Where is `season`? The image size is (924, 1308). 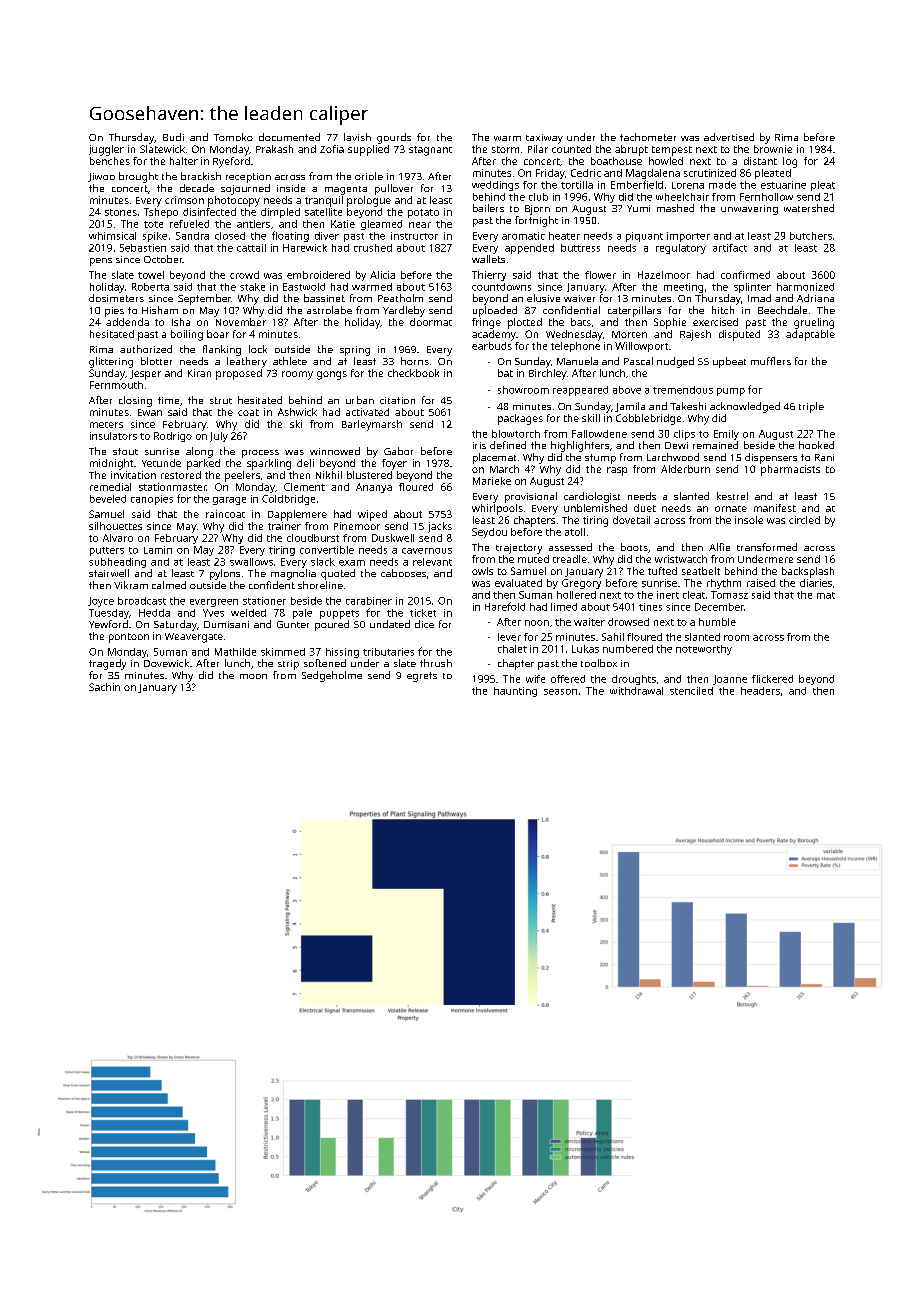
season is located at coordinates (560, 692).
